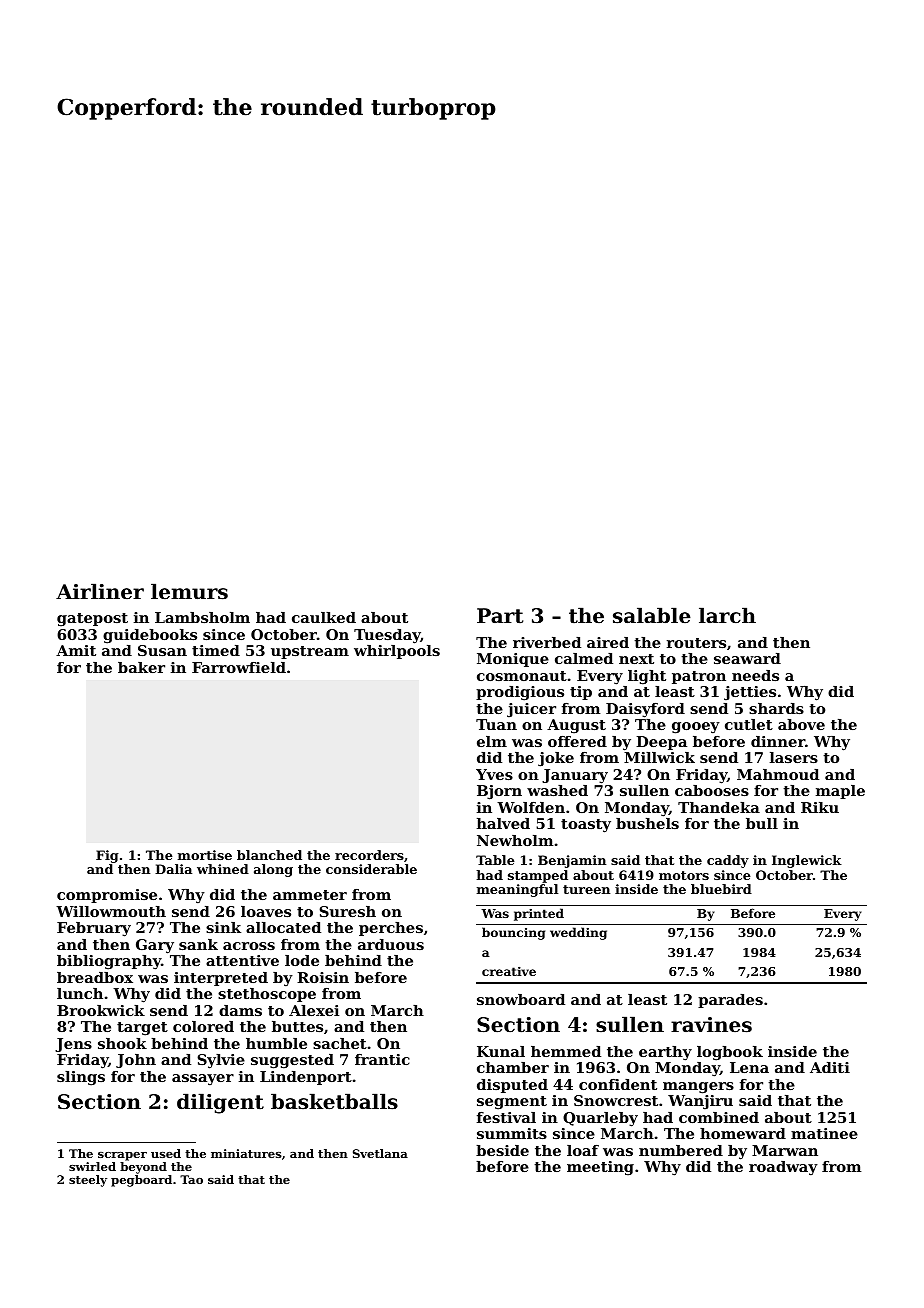  Describe the element at coordinates (531, 807) in the image. I see `Wolfden` at that location.
